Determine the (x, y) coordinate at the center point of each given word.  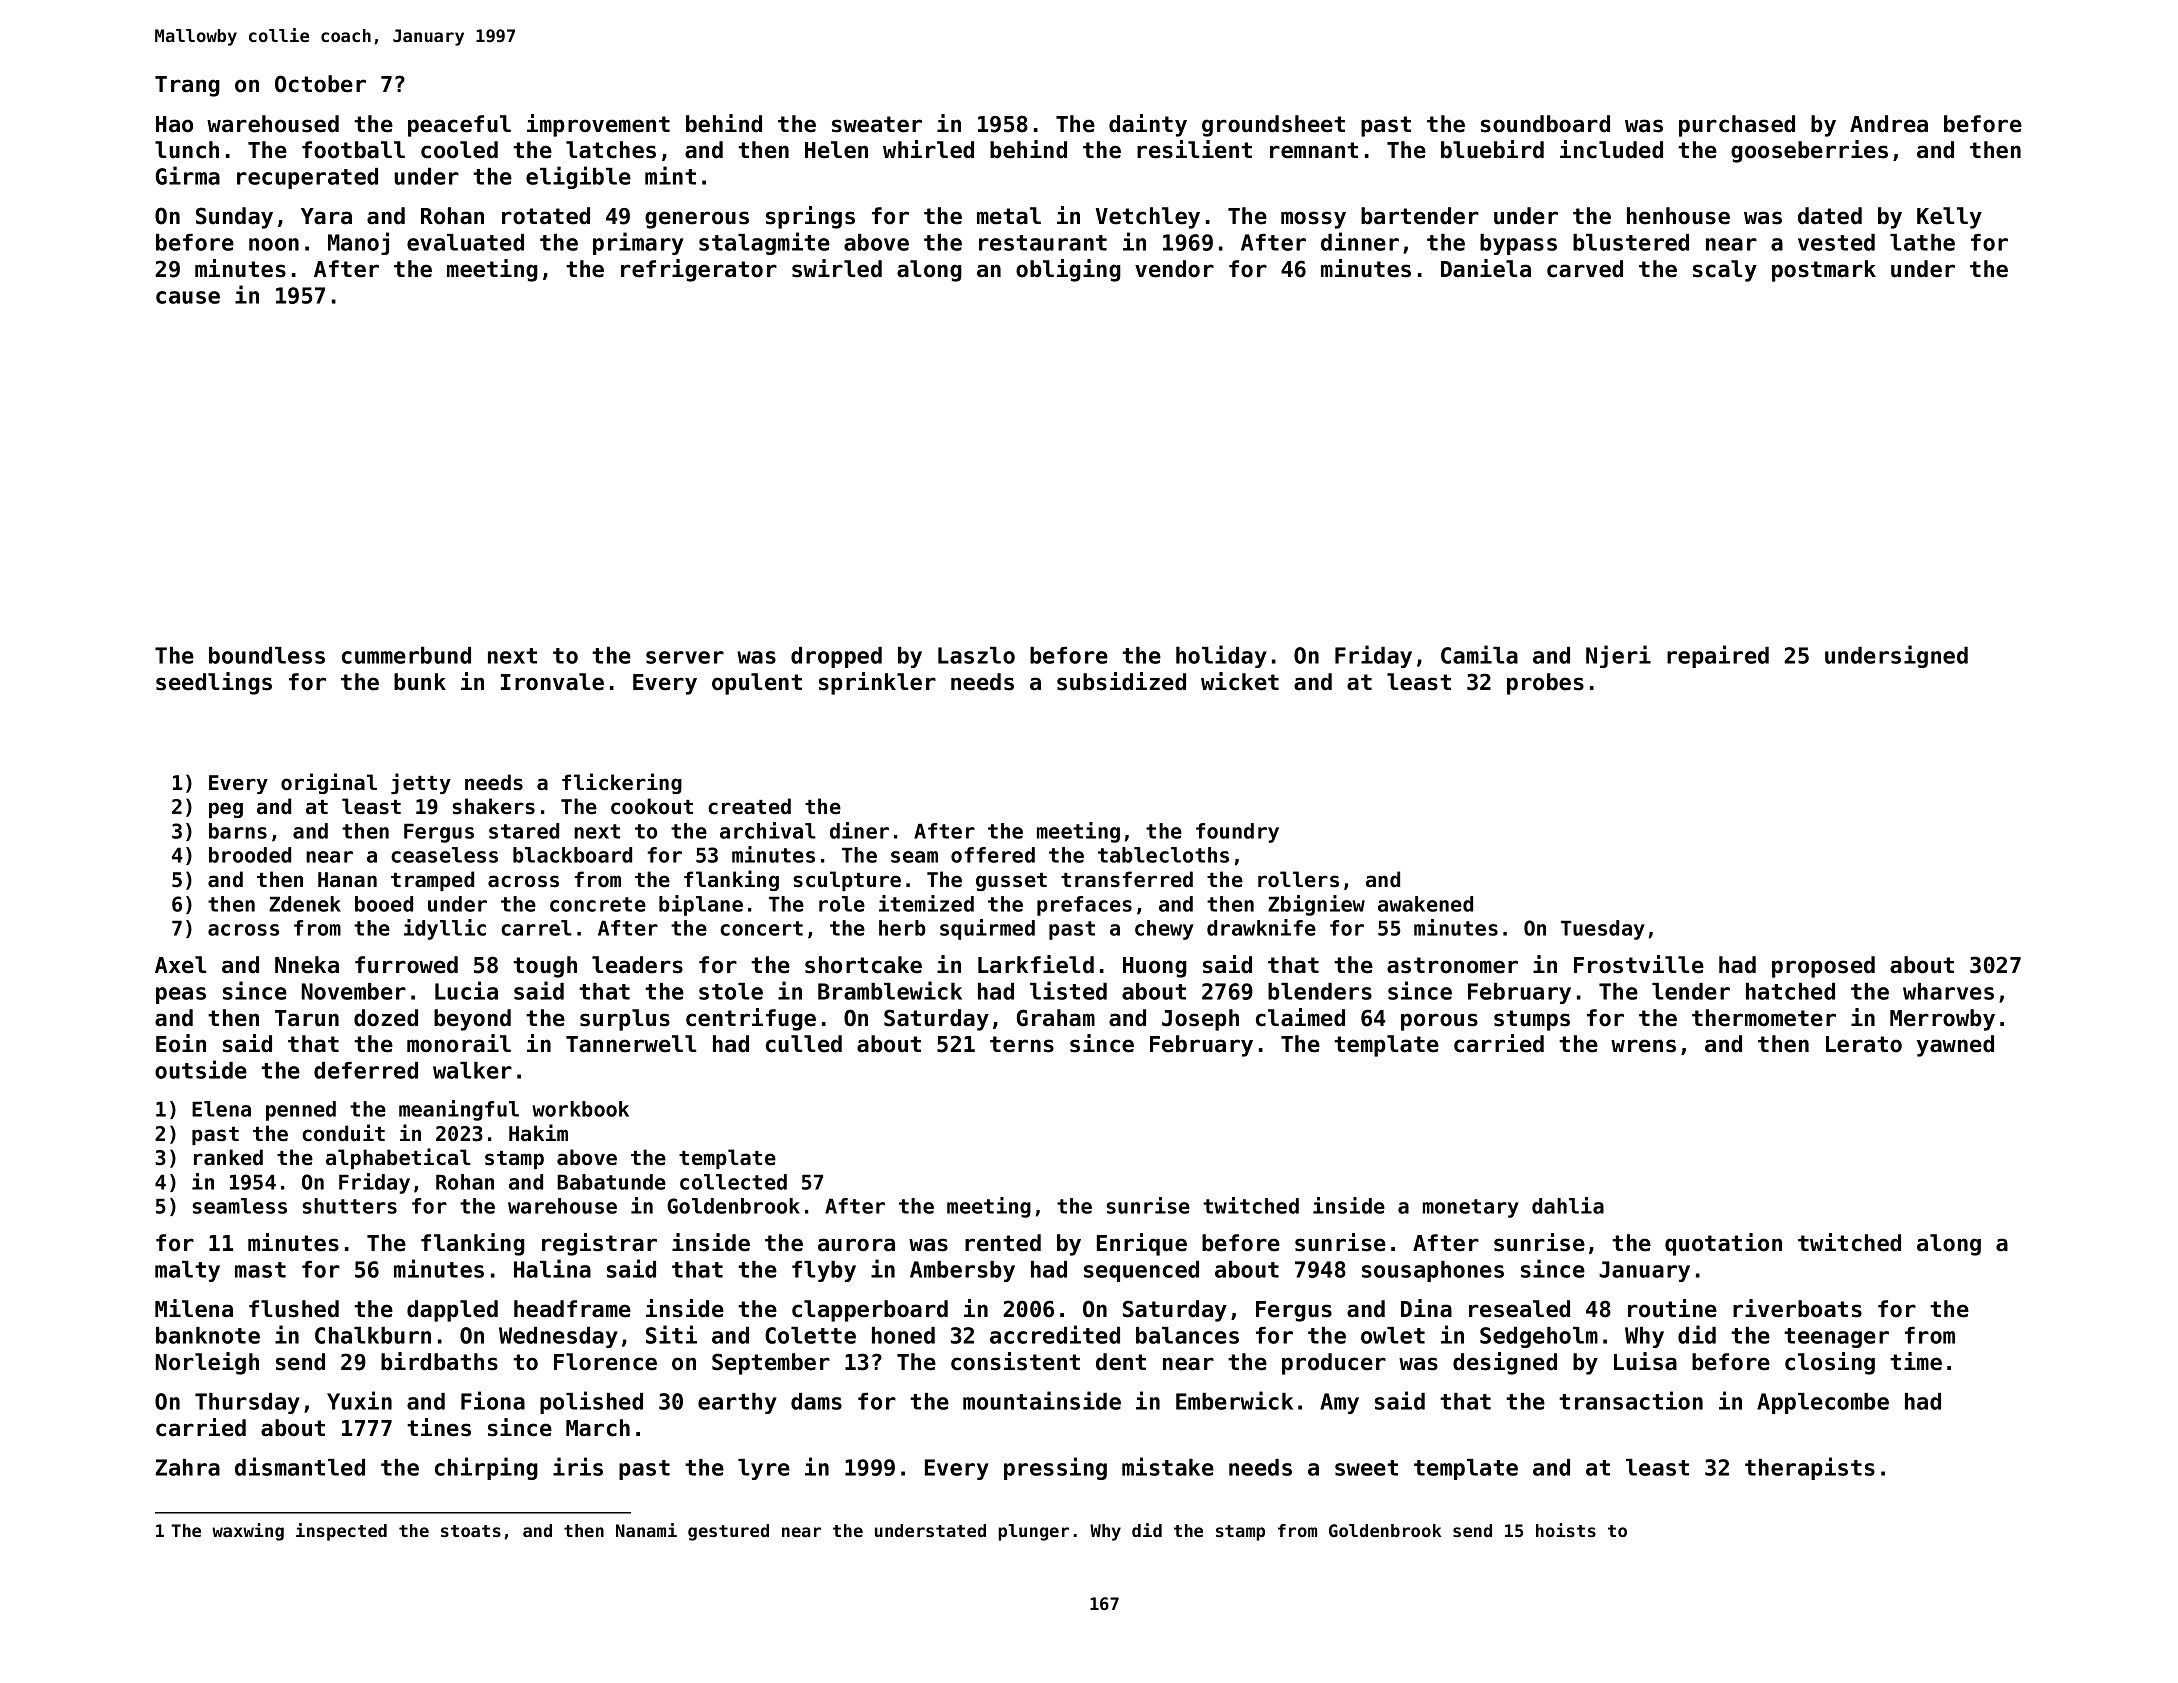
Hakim (538, 1133)
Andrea (1889, 124)
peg (226, 810)
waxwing (248, 1532)
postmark (1824, 271)
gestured (728, 1532)
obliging (1068, 270)
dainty (1148, 125)
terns (1022, 1044)
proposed (1823, 967)
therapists (1810, 1468)
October (320, 84)
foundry (1237, 833)
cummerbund (406, 655)
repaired (1718, 656)
